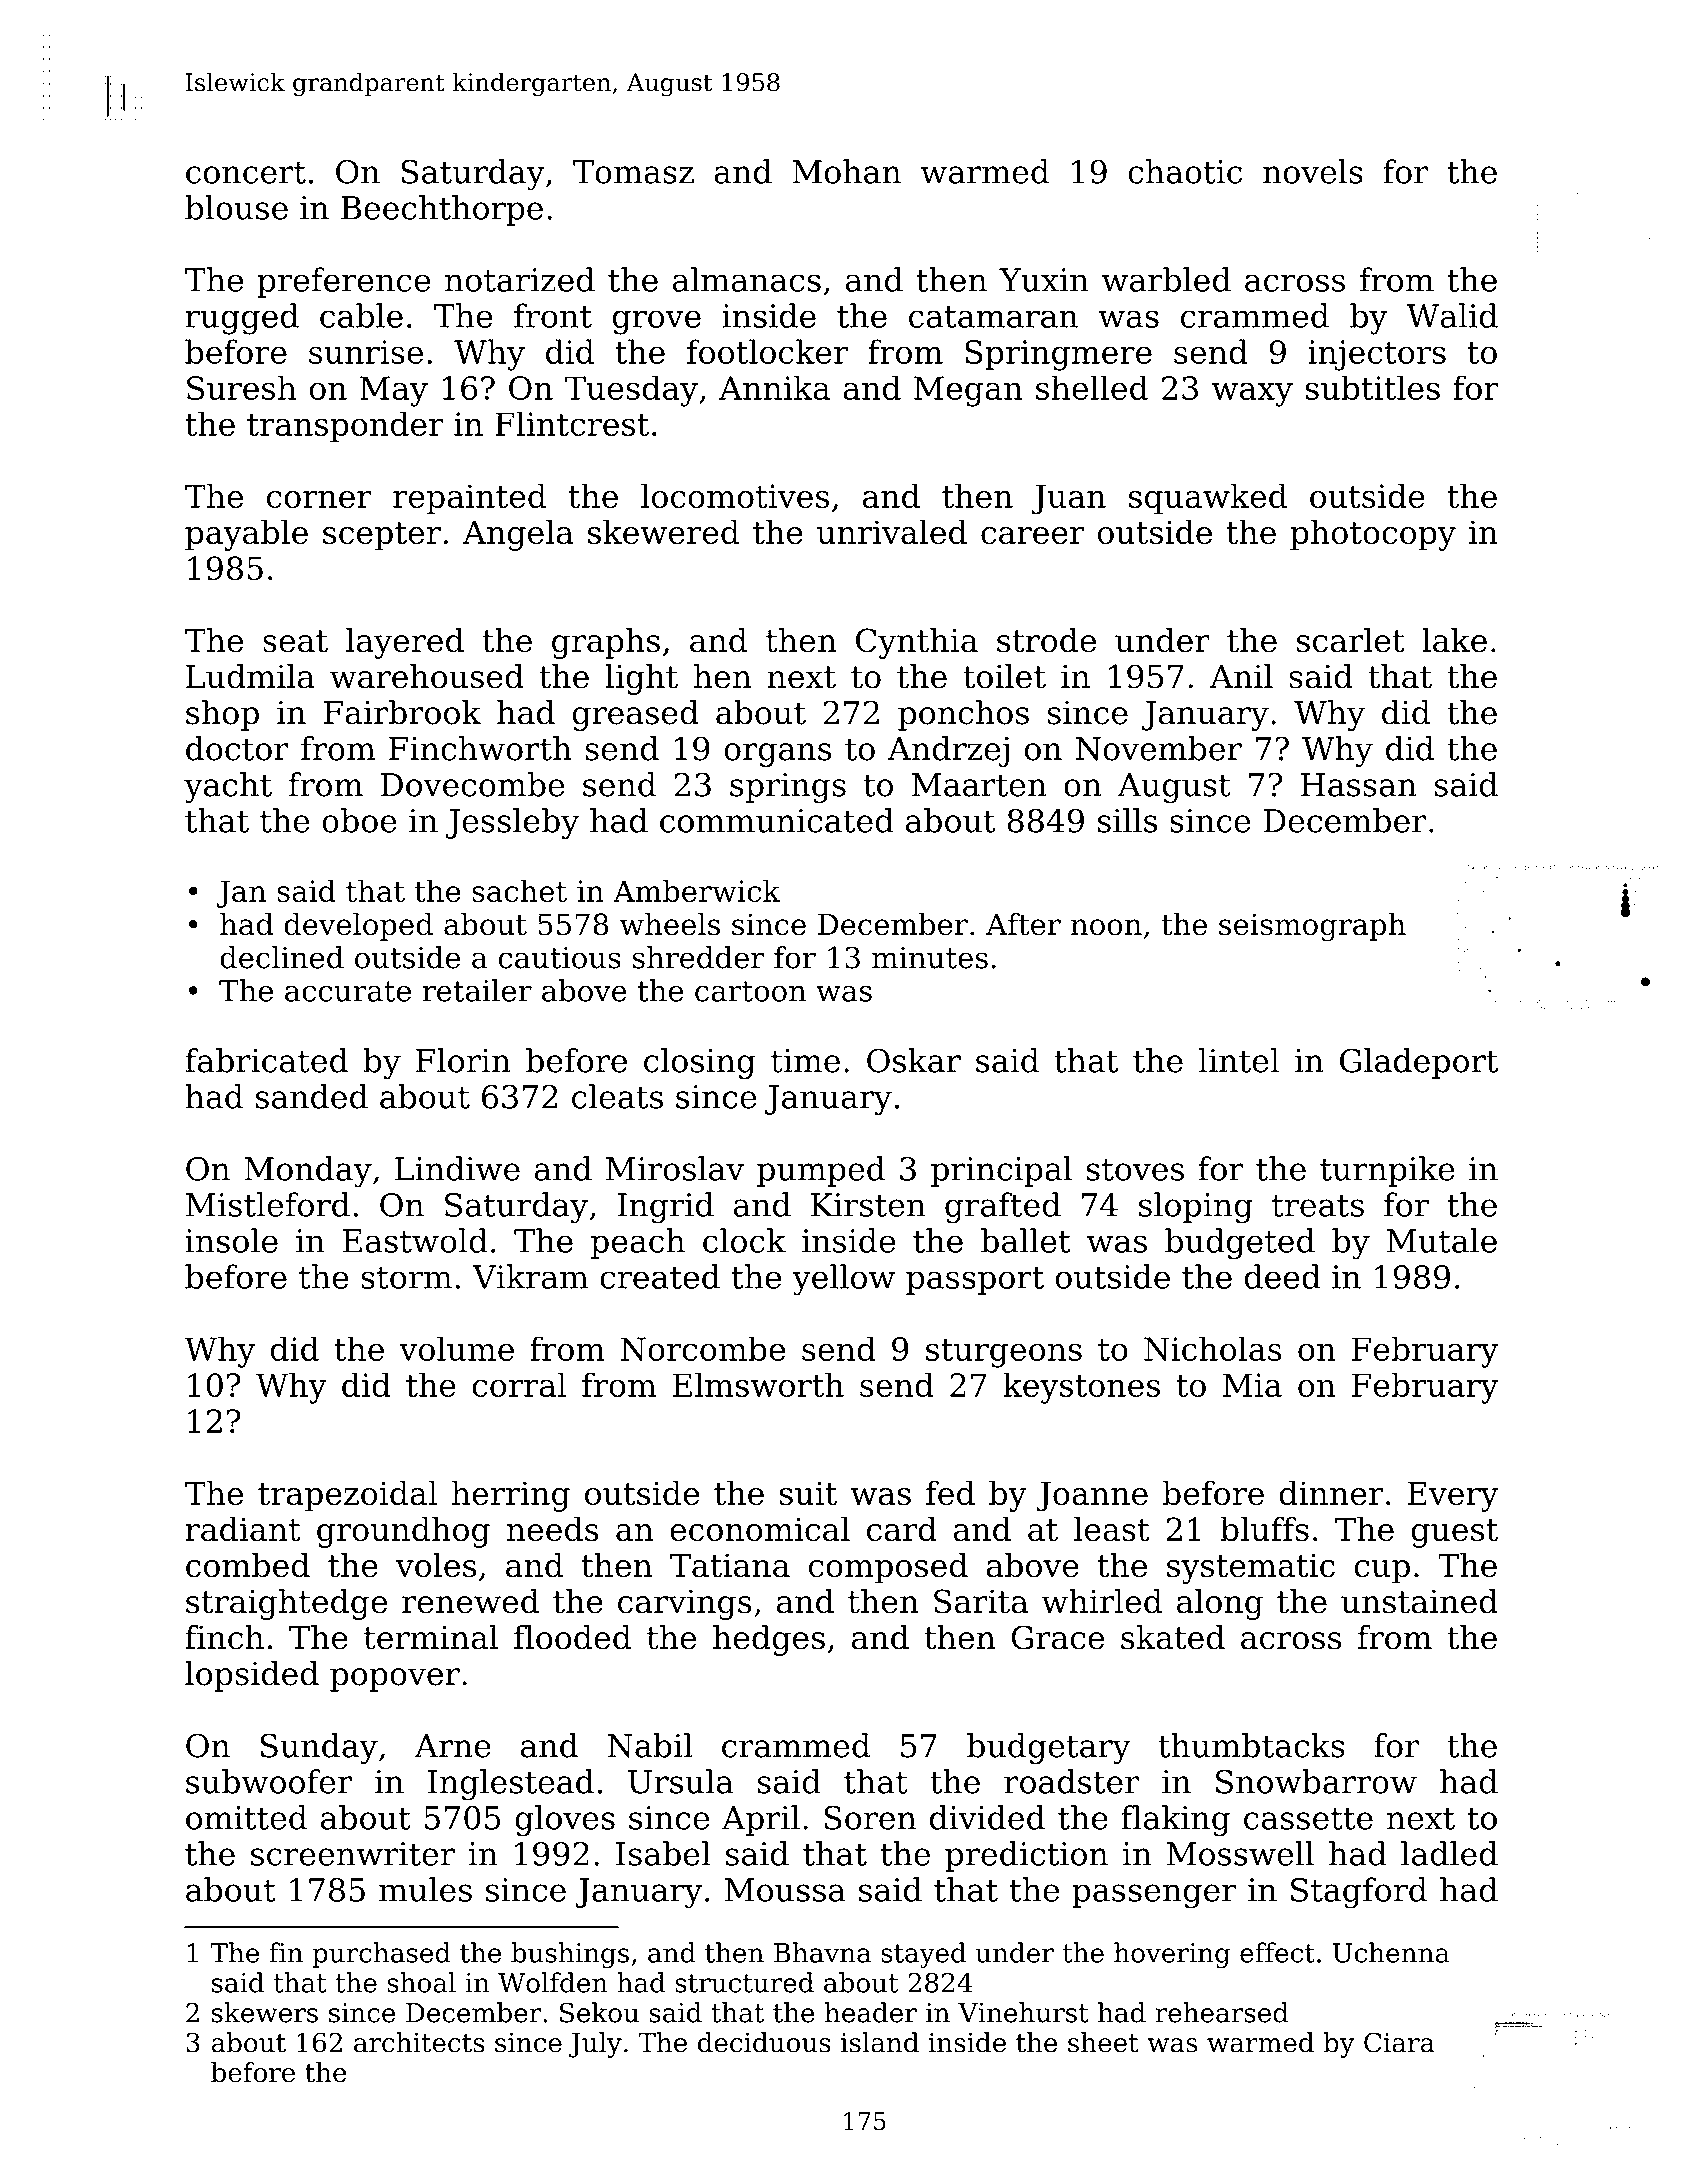 The height and width of the page is (2178, 1683). I want to click on concert, so click(246, 172).
